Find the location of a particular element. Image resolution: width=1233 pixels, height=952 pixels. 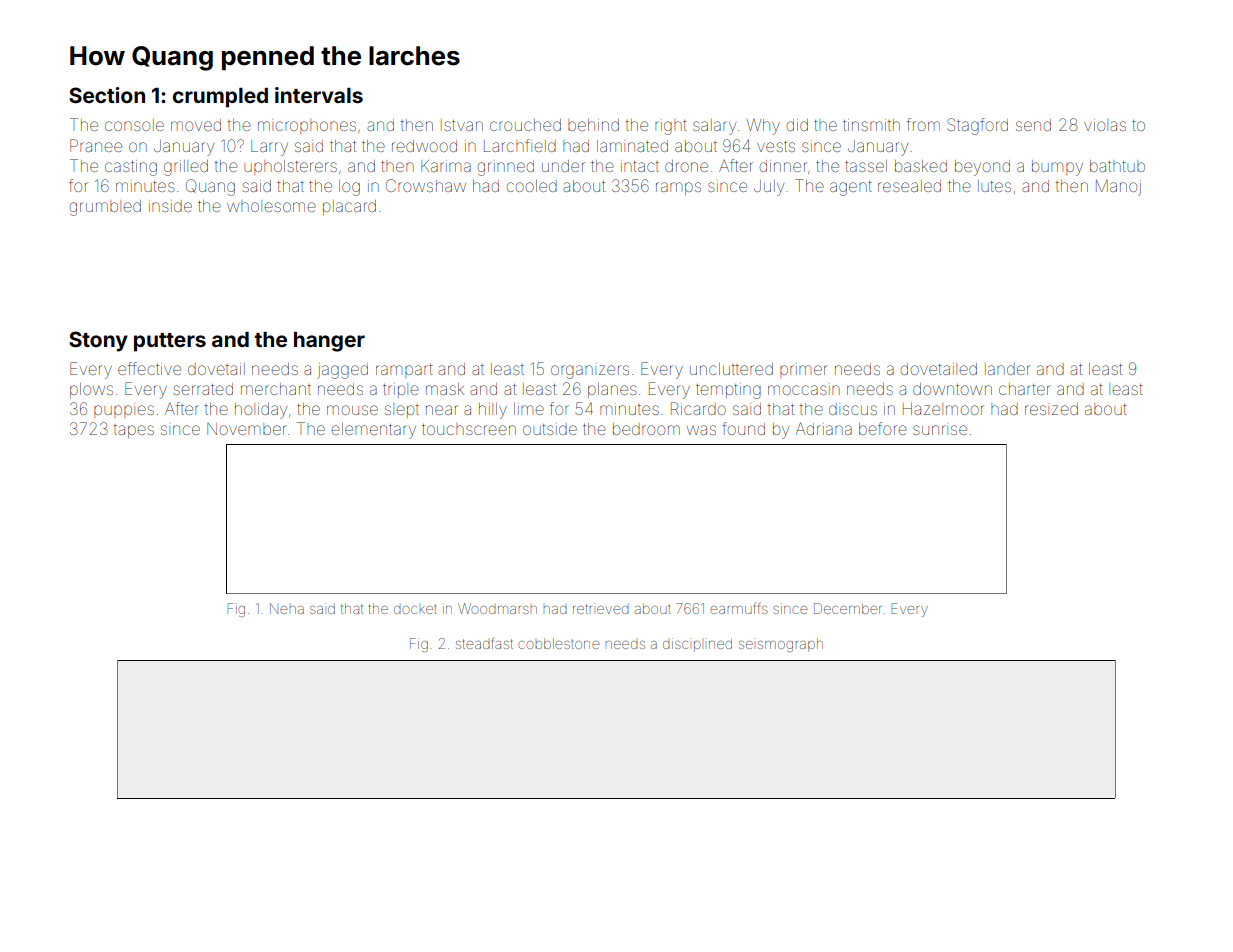

hanger is located at coordinates (329, 342).
